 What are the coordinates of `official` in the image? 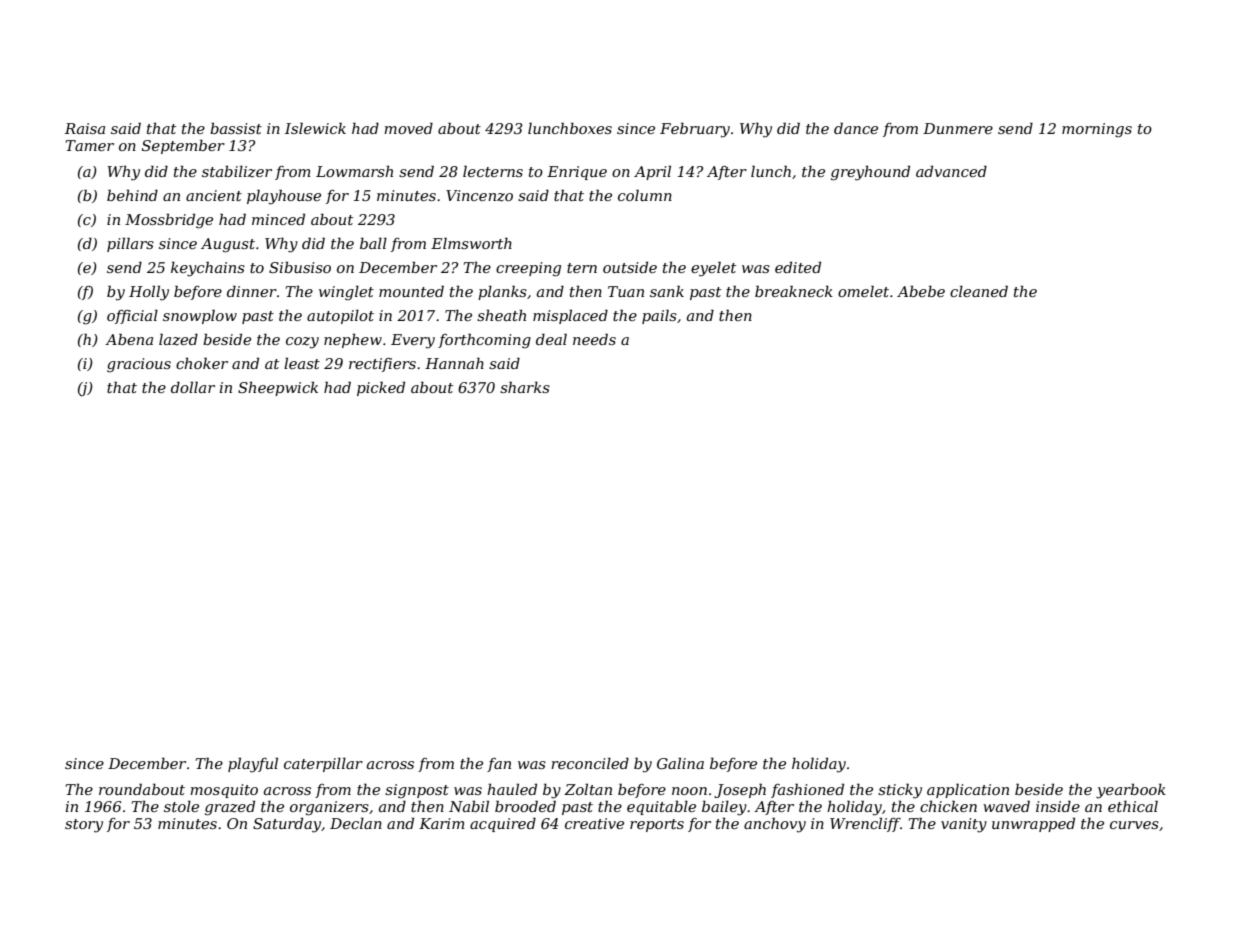 It's located at (132, 316).
